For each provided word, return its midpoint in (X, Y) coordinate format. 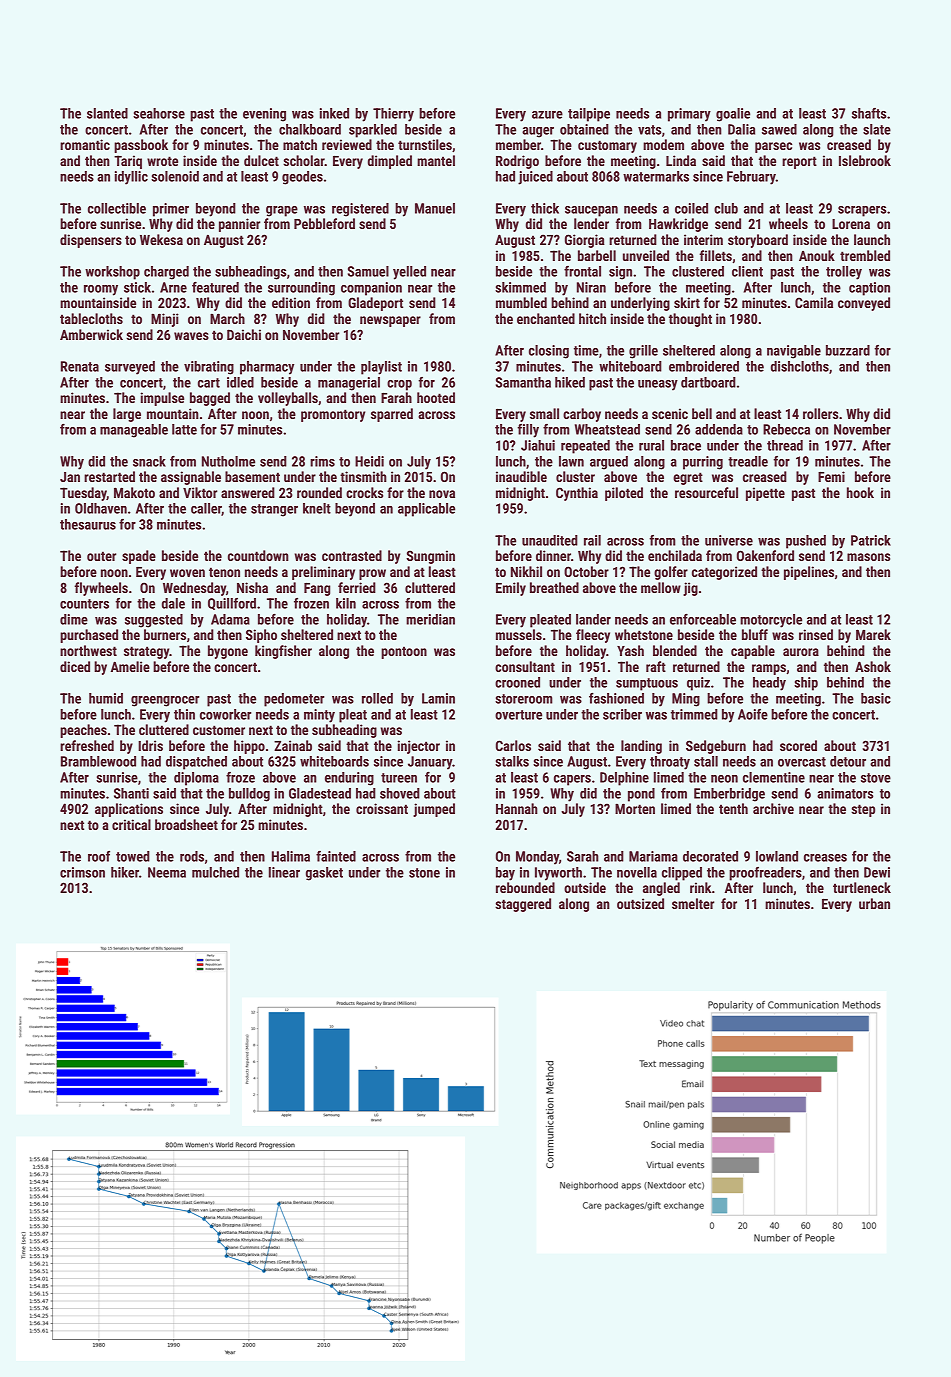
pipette (765, 494)
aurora (801, 652)
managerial (349, 384)
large (127, 415)
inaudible (521, 476)
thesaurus (88, 524)
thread (785, 445)
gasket (324, 874)
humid (106, 698)
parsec (773, 147)
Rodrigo (517, 162)
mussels (519, 634)
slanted (107, 113)
